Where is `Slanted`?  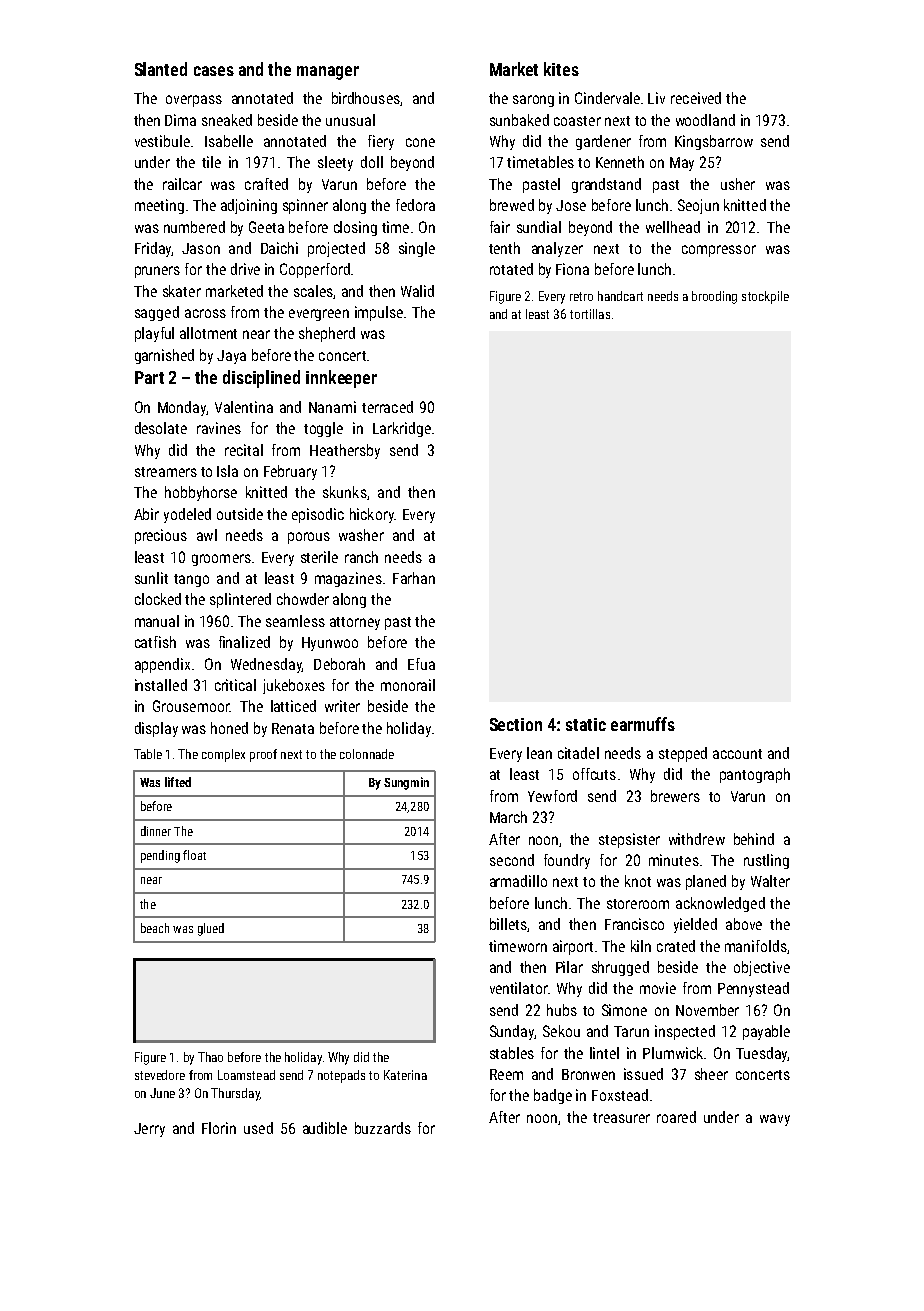
Slanted is located at coordinates (161, 69).
